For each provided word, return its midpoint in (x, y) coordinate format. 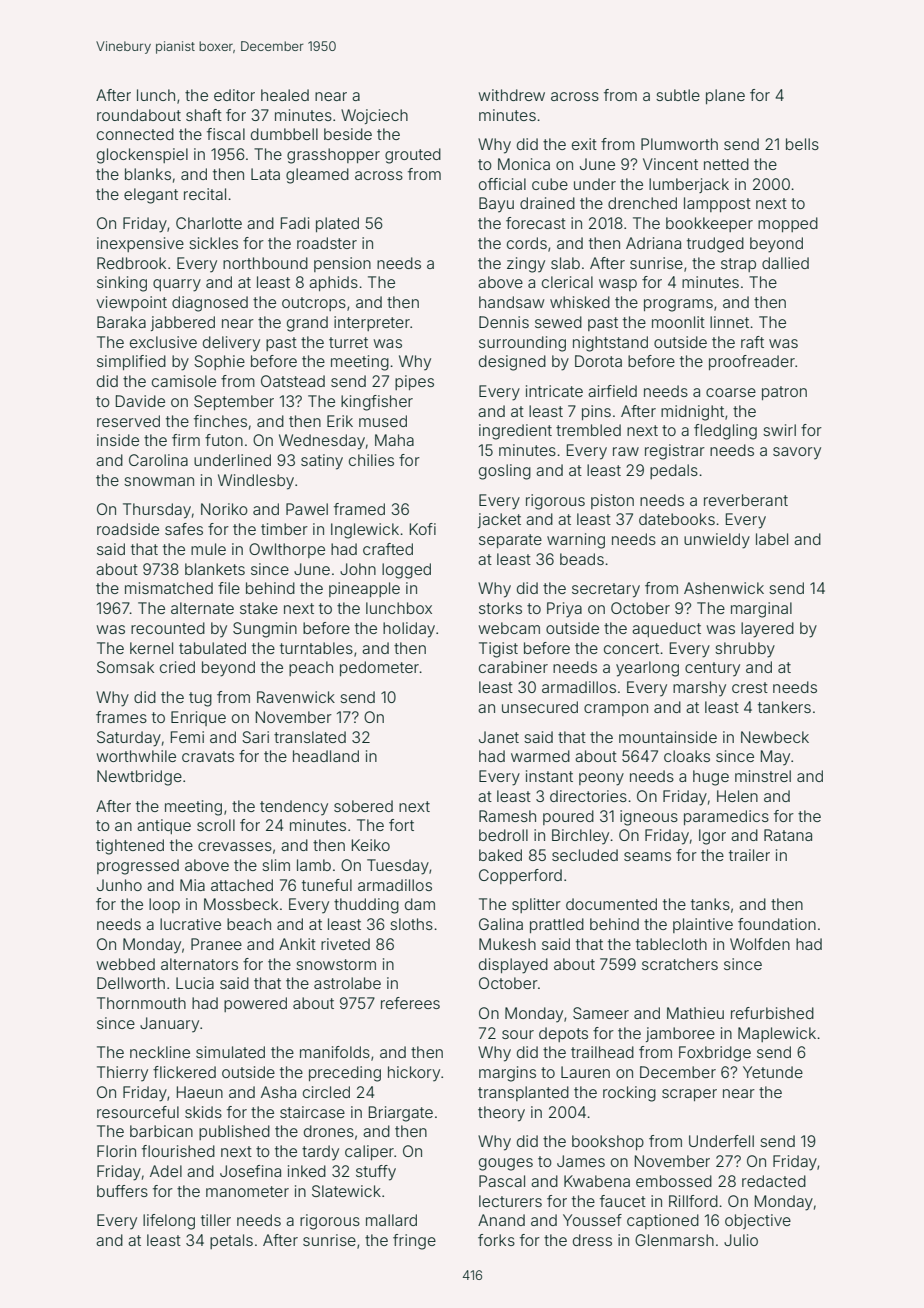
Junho (119, 885)
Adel (166, 1171)
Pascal (502, 1181)
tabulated (212, 648)
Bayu (496, 205)
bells (802, 144)
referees (410, 1003)
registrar (675, 452)
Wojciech (374, 116)
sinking (122, 284)
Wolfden (760, 944)
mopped (788, 224)
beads (582, 559)
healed (285, 95)
